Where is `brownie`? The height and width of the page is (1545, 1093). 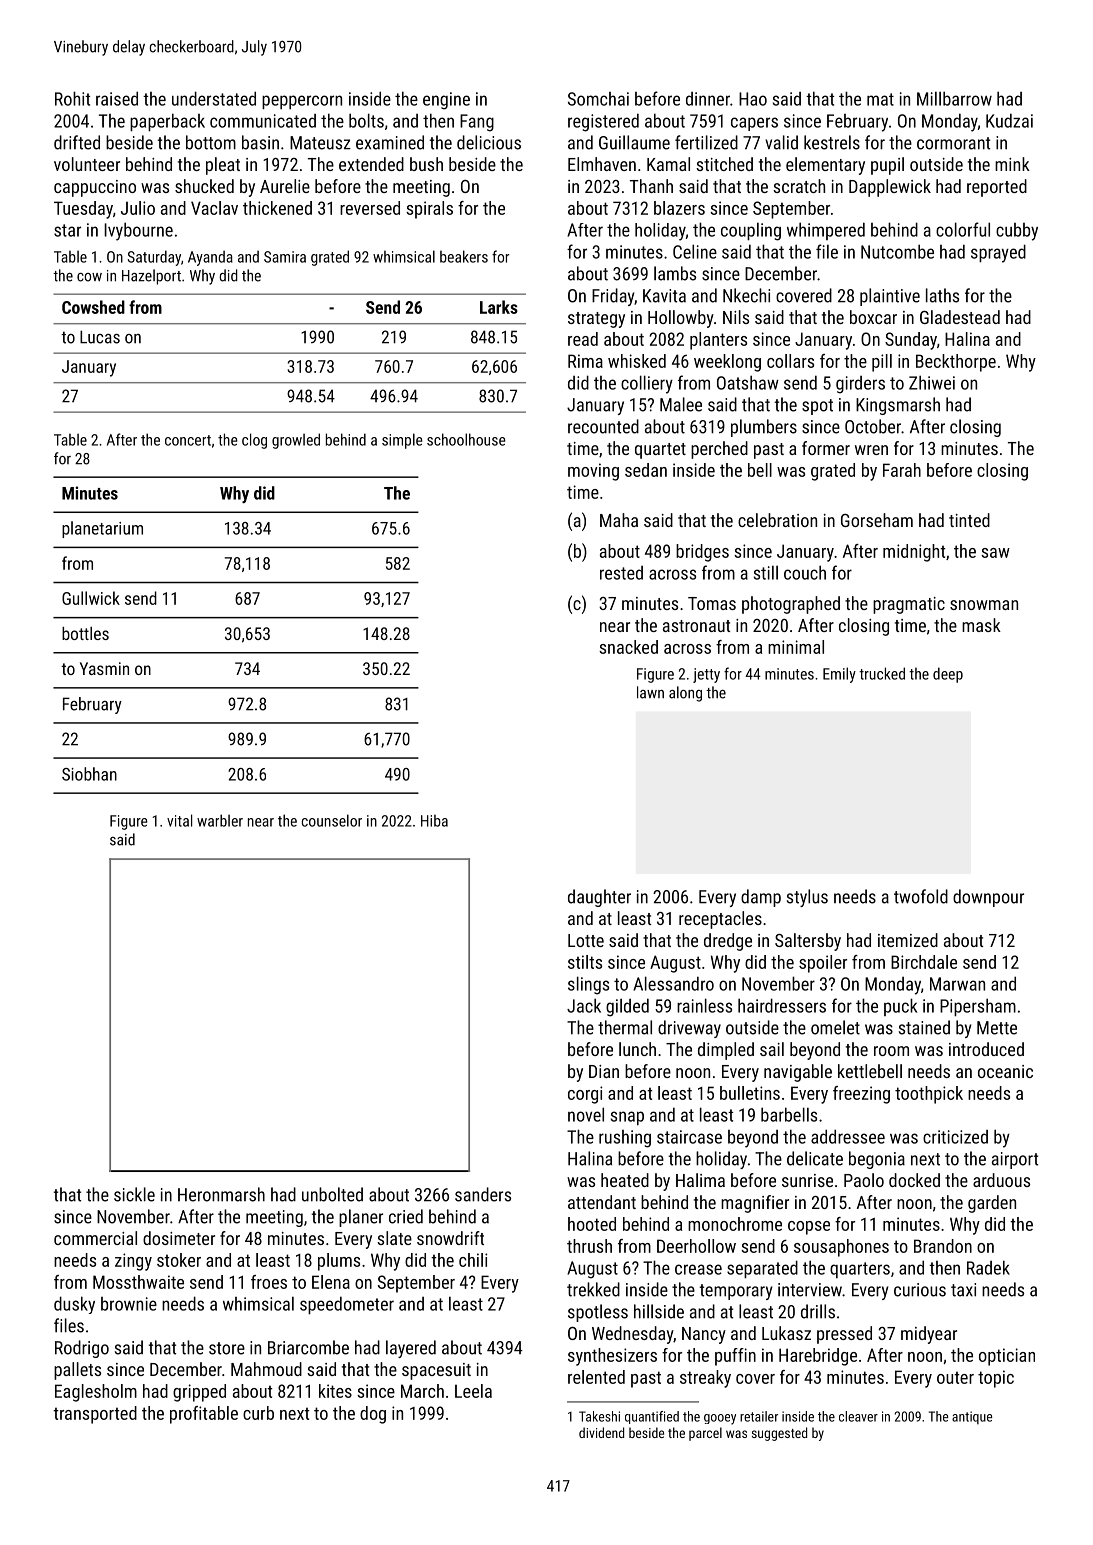 brownie is located at coordinates (129, 1304).
